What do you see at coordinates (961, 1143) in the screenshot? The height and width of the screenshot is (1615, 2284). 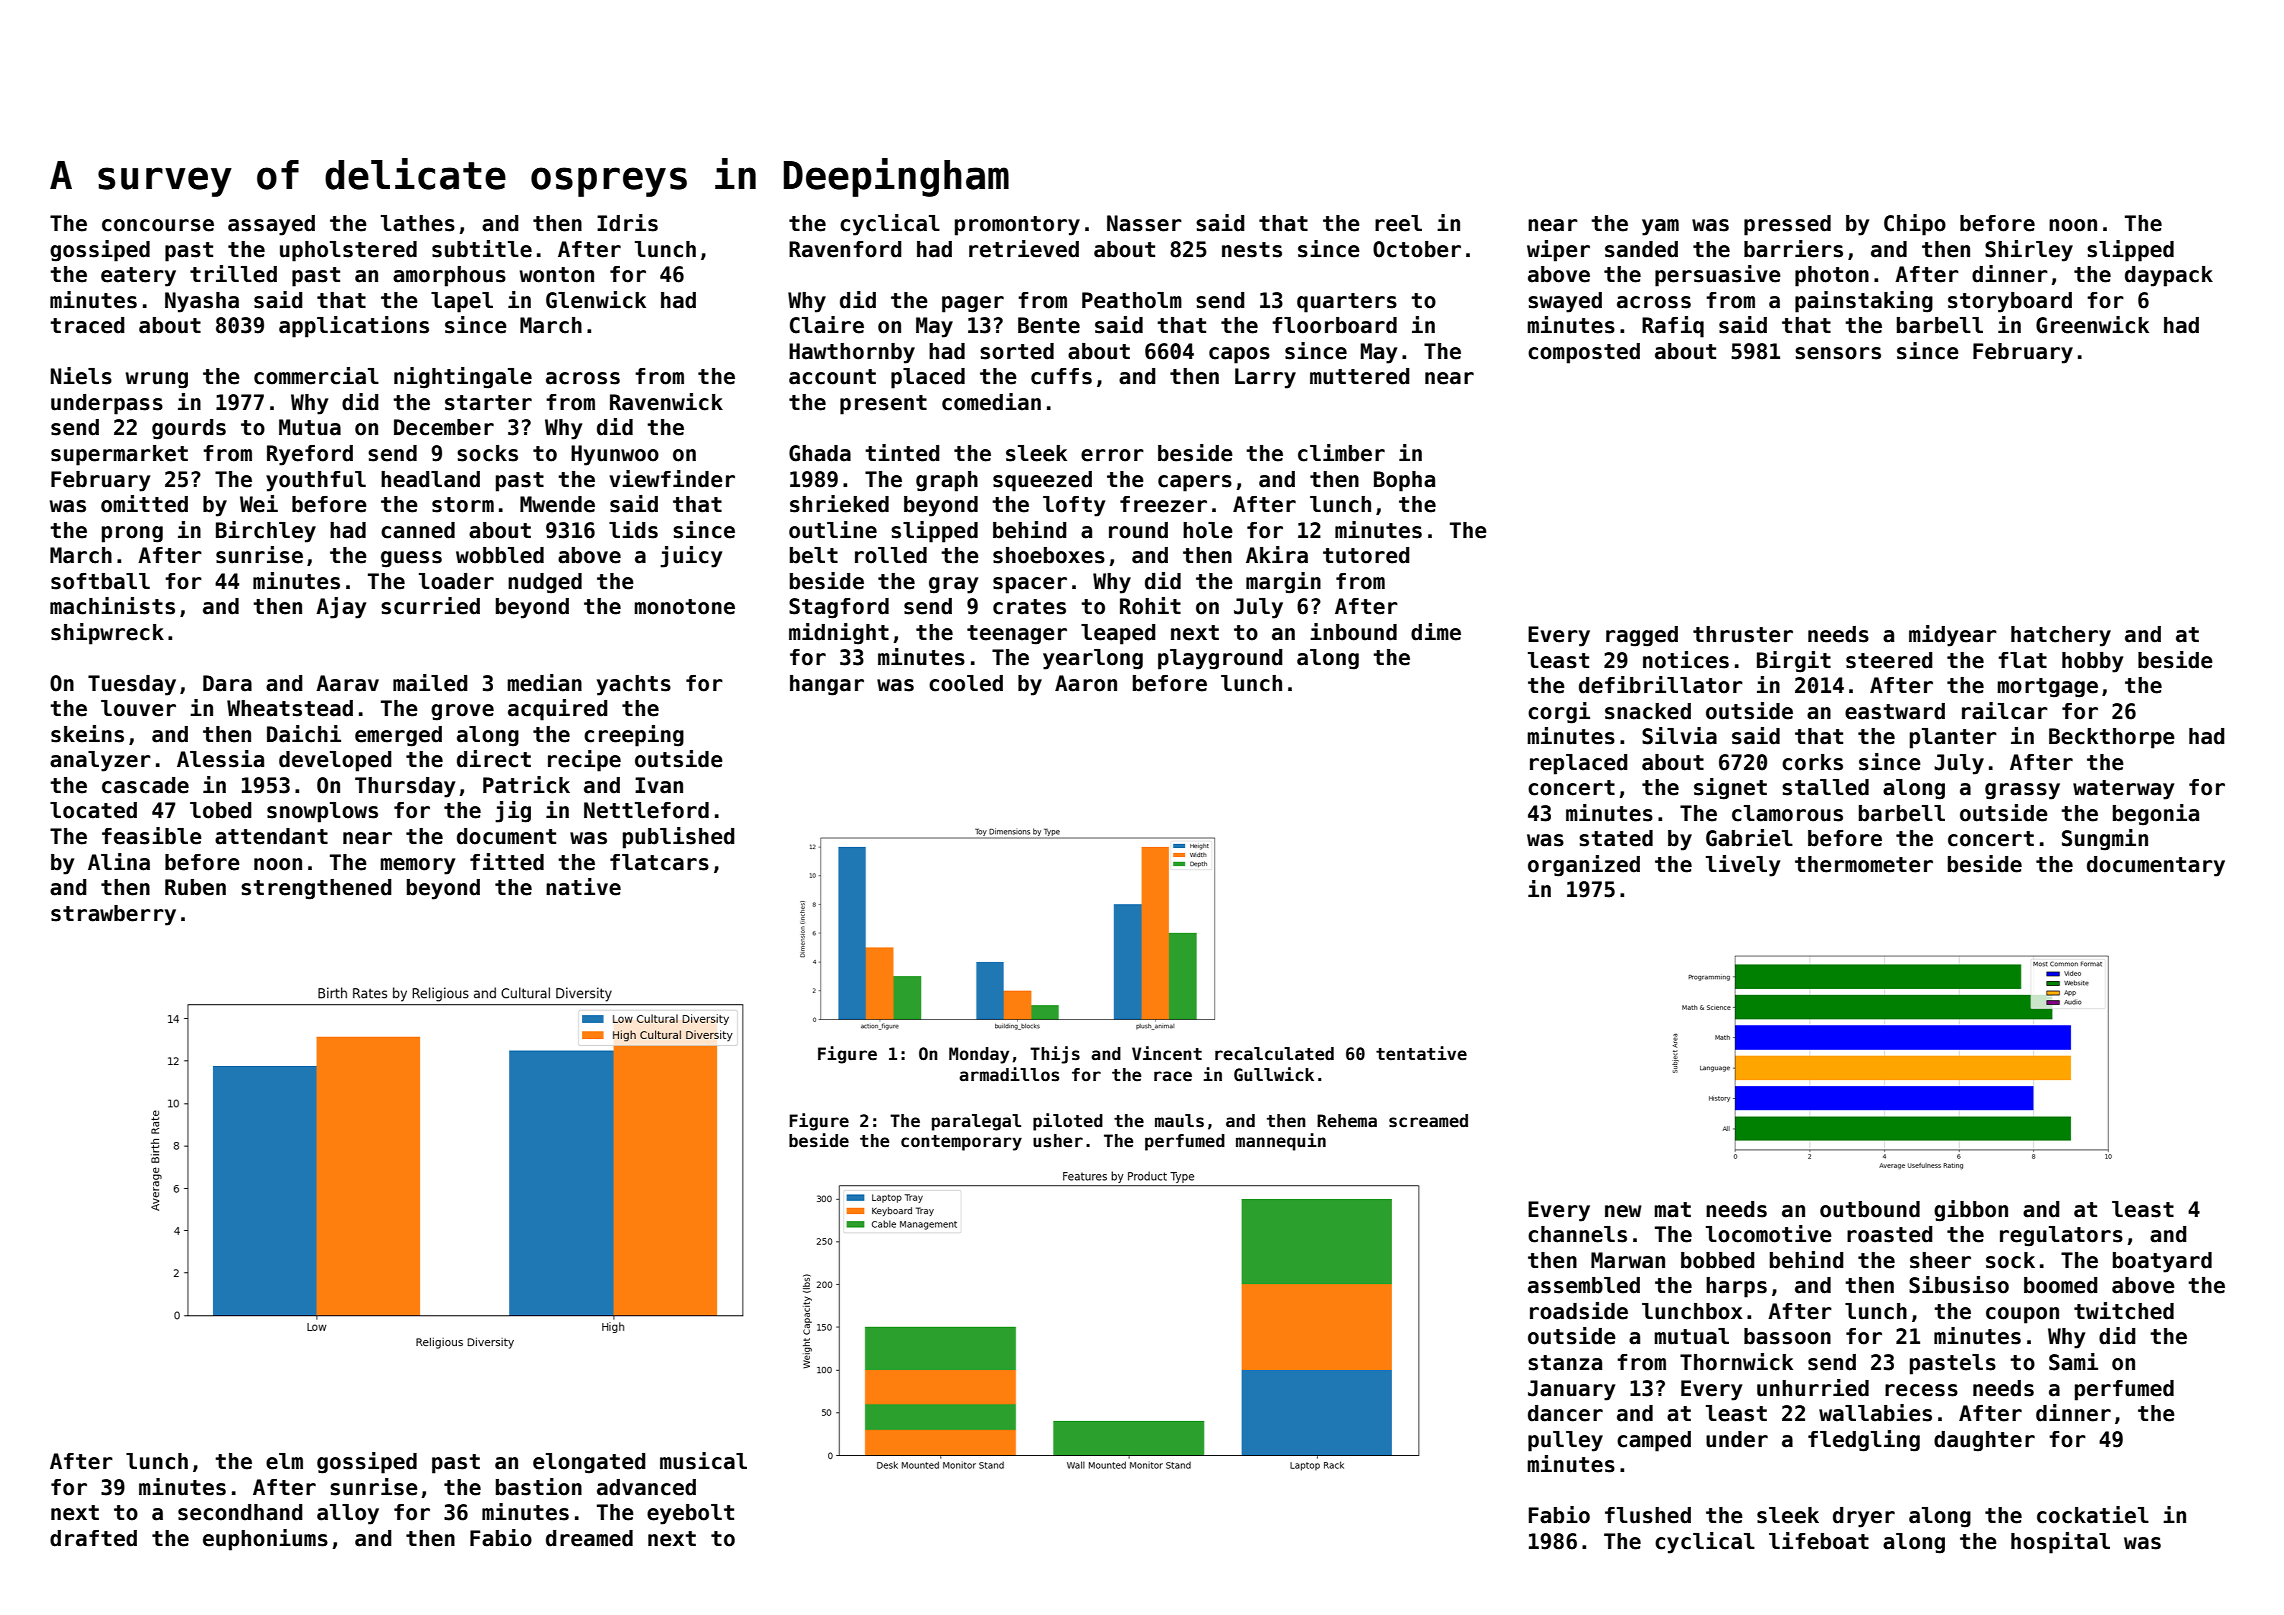 I see `contemporary` at bounding box center [961, 1143].
